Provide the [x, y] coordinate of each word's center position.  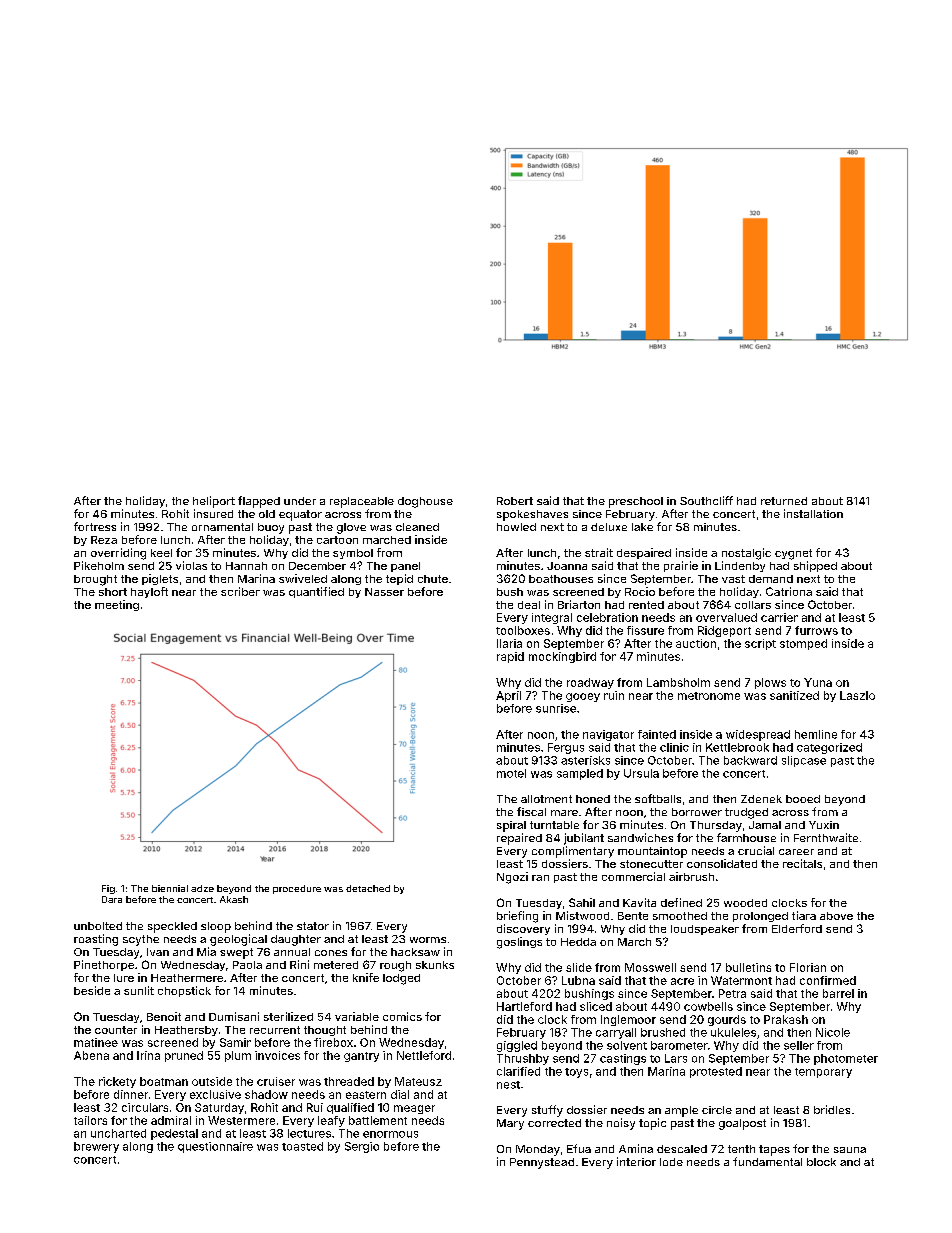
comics [402, 1016]
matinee [96, 1042]
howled [516, 527]
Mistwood [582, 915]
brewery [96, 1147]
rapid [510, 657]
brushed [663, 1032]
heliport [214, 502]
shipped [815, 566]
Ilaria [509, 643]
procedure [297, 889]
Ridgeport [724, 631]
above [836, 916]
